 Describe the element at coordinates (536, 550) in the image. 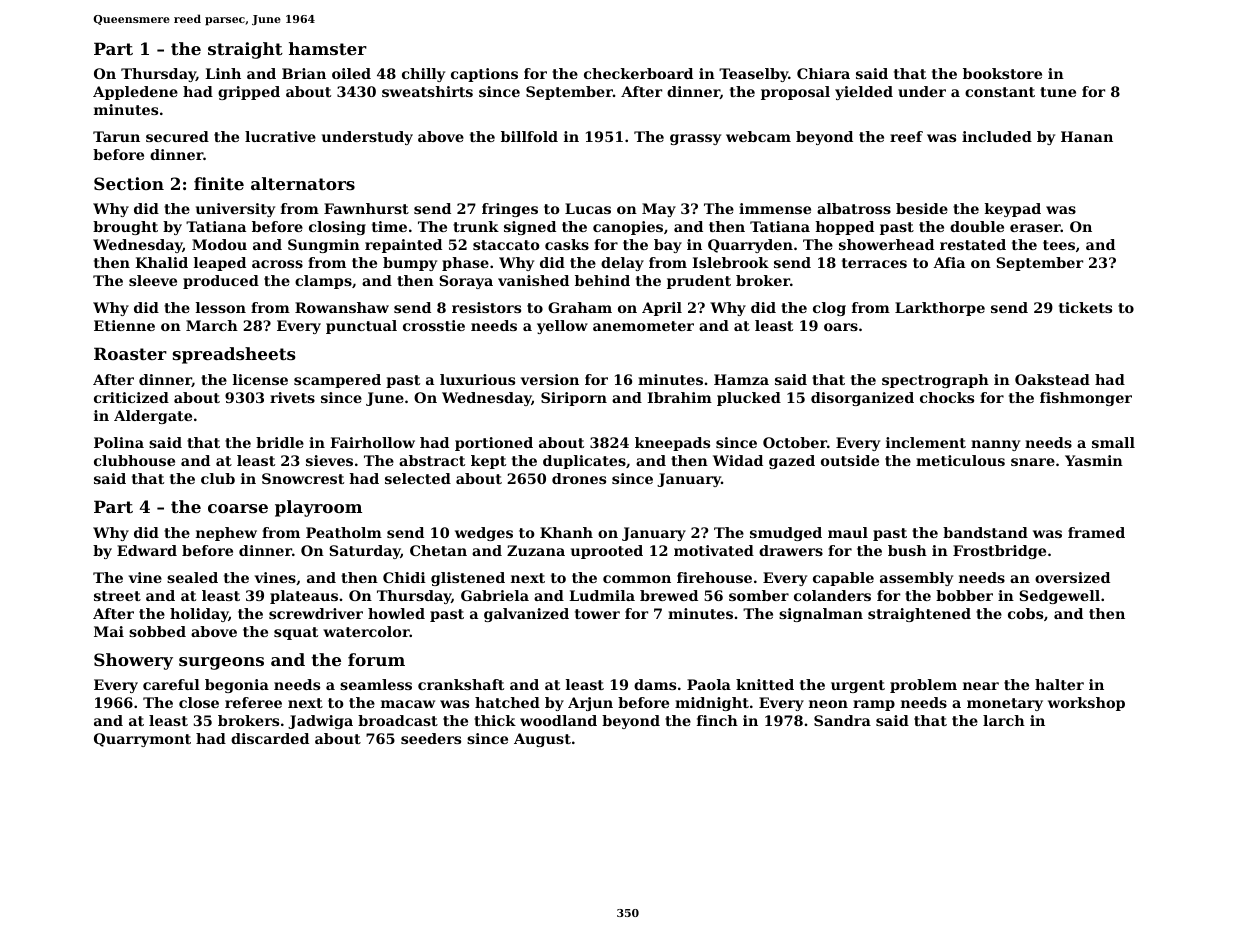

I see `Zuzana` at that location.
